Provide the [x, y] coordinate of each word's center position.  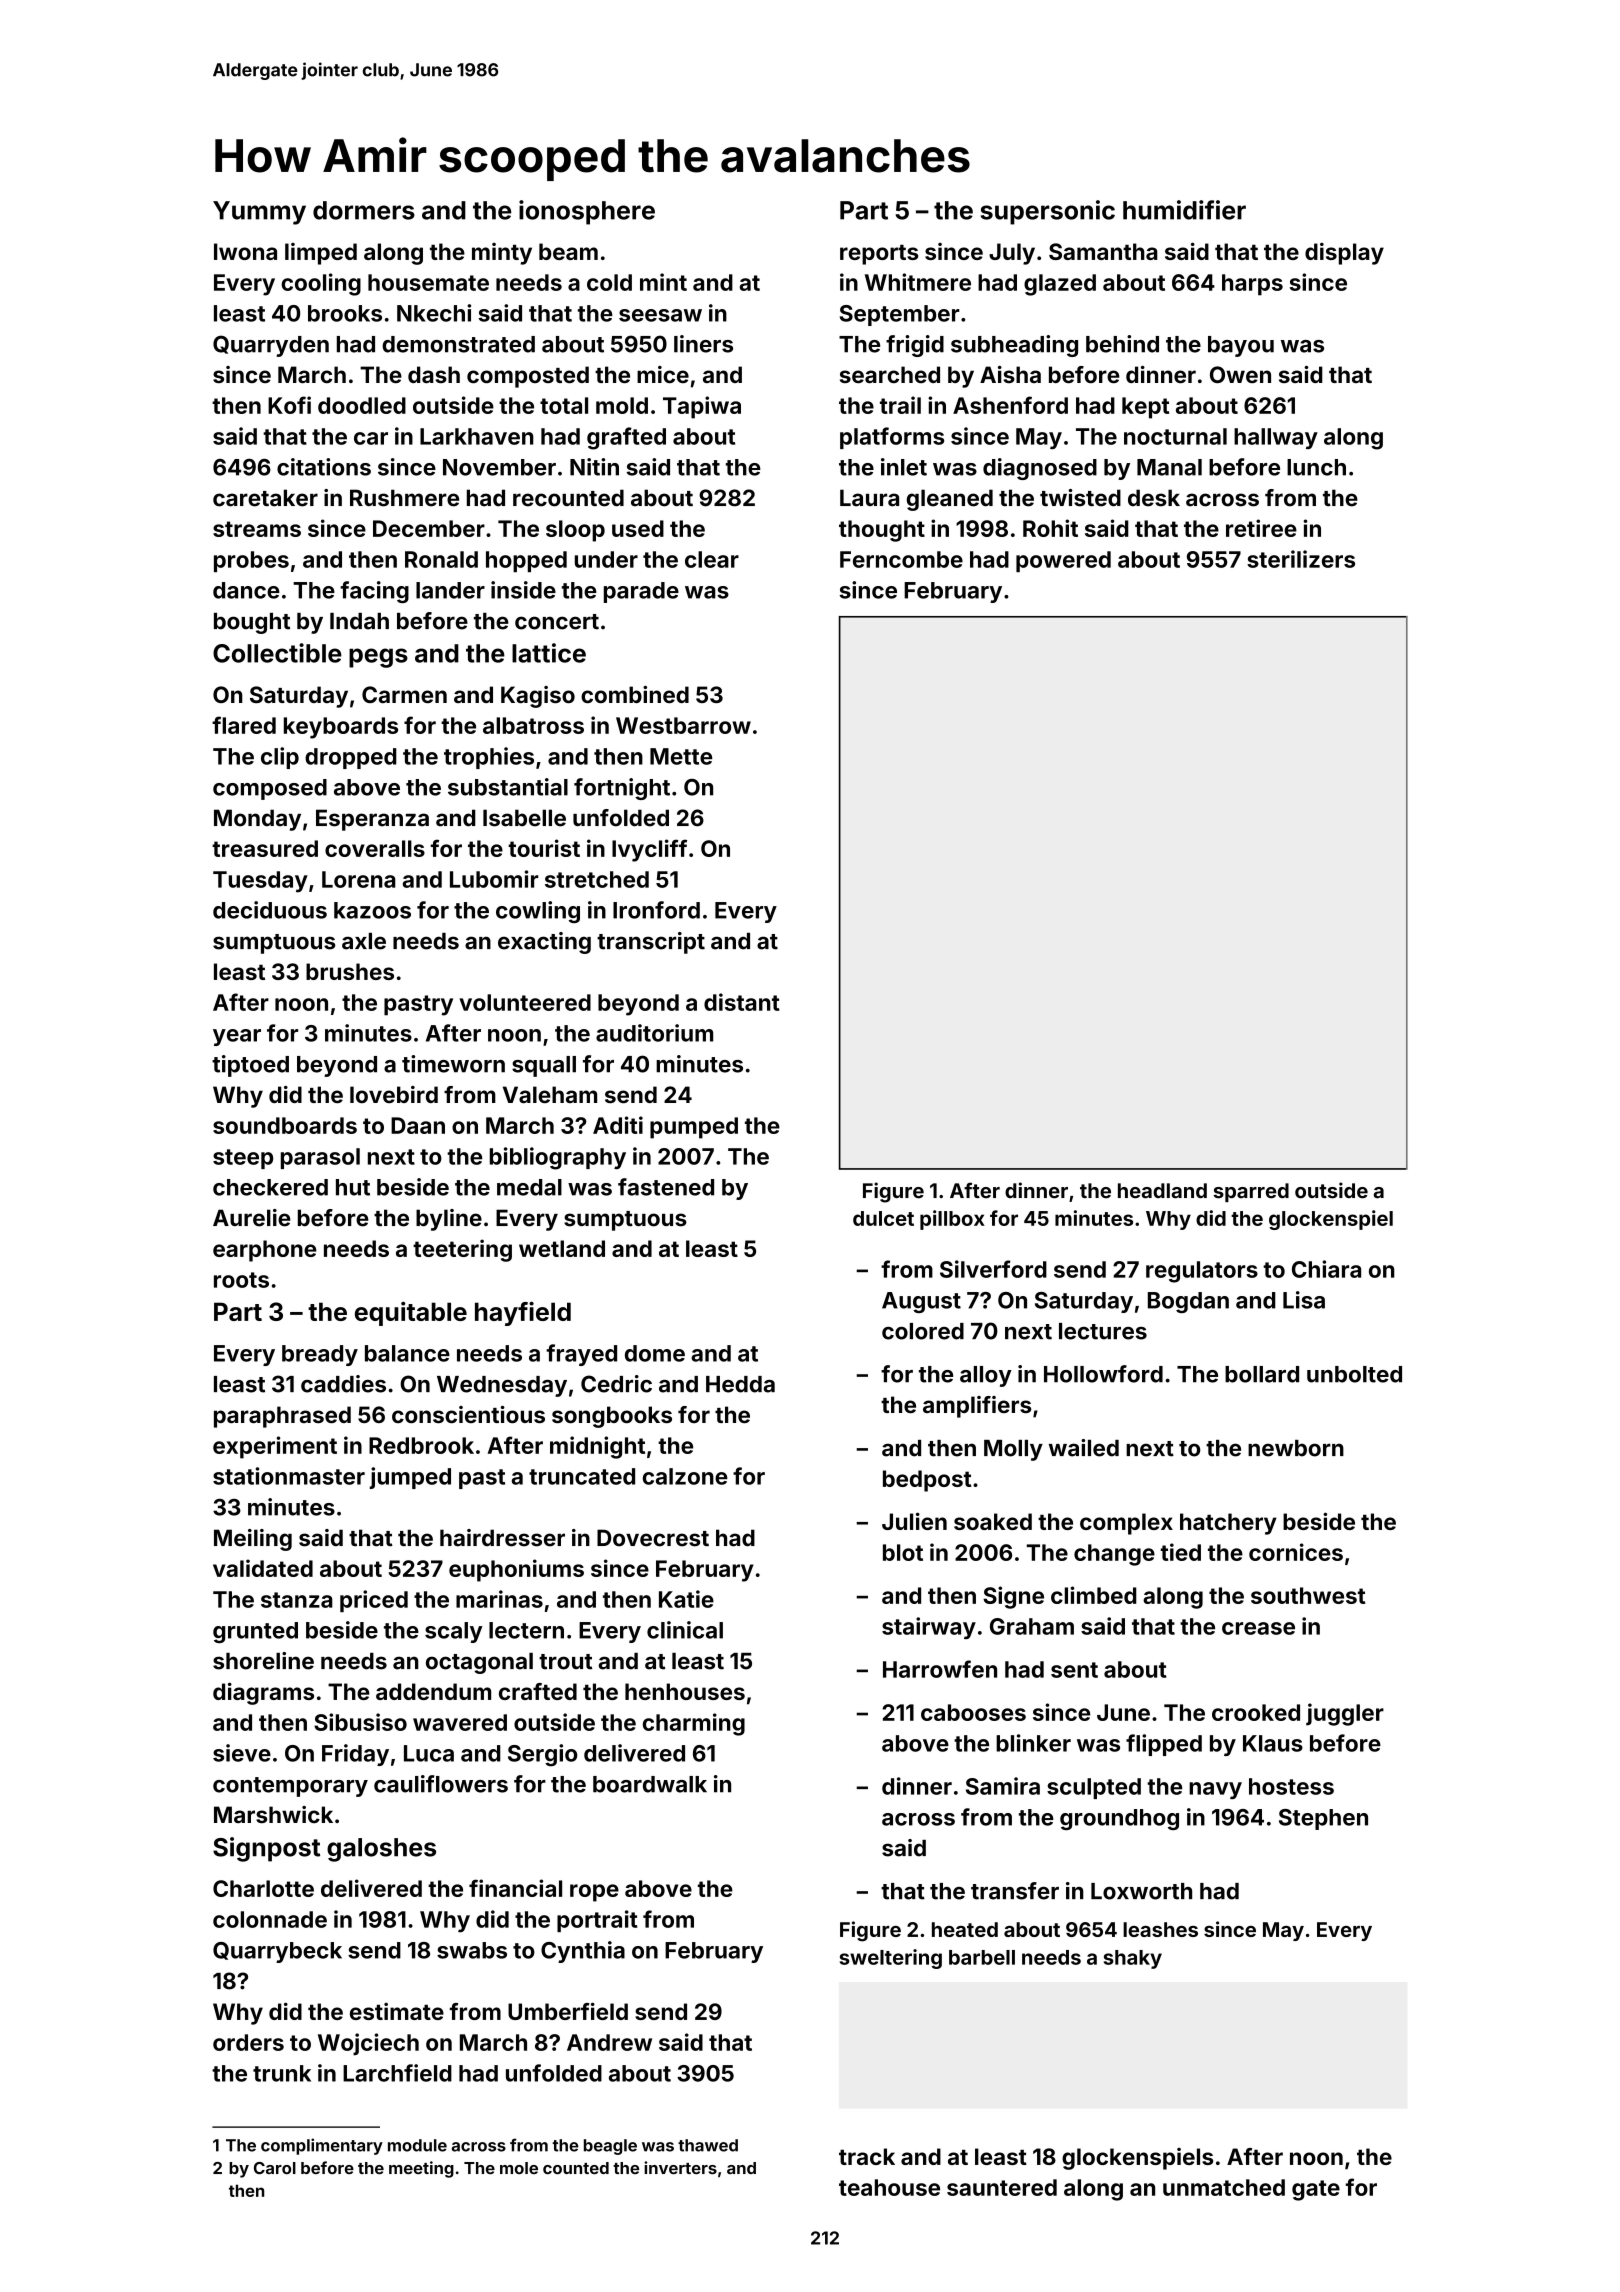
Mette [681, 756]
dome [655, 1353]
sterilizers [1301, 559]
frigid [915, 346]
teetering [462, 1250]
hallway [1276, 438]
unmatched [1224, 2187]
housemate [428, 282]
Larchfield [397, 2073]
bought [252, 623]
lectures [1103, 1331]
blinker [1033, 1743]
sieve [242, 1753]
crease [1258, 1628]
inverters [680, 2167]
